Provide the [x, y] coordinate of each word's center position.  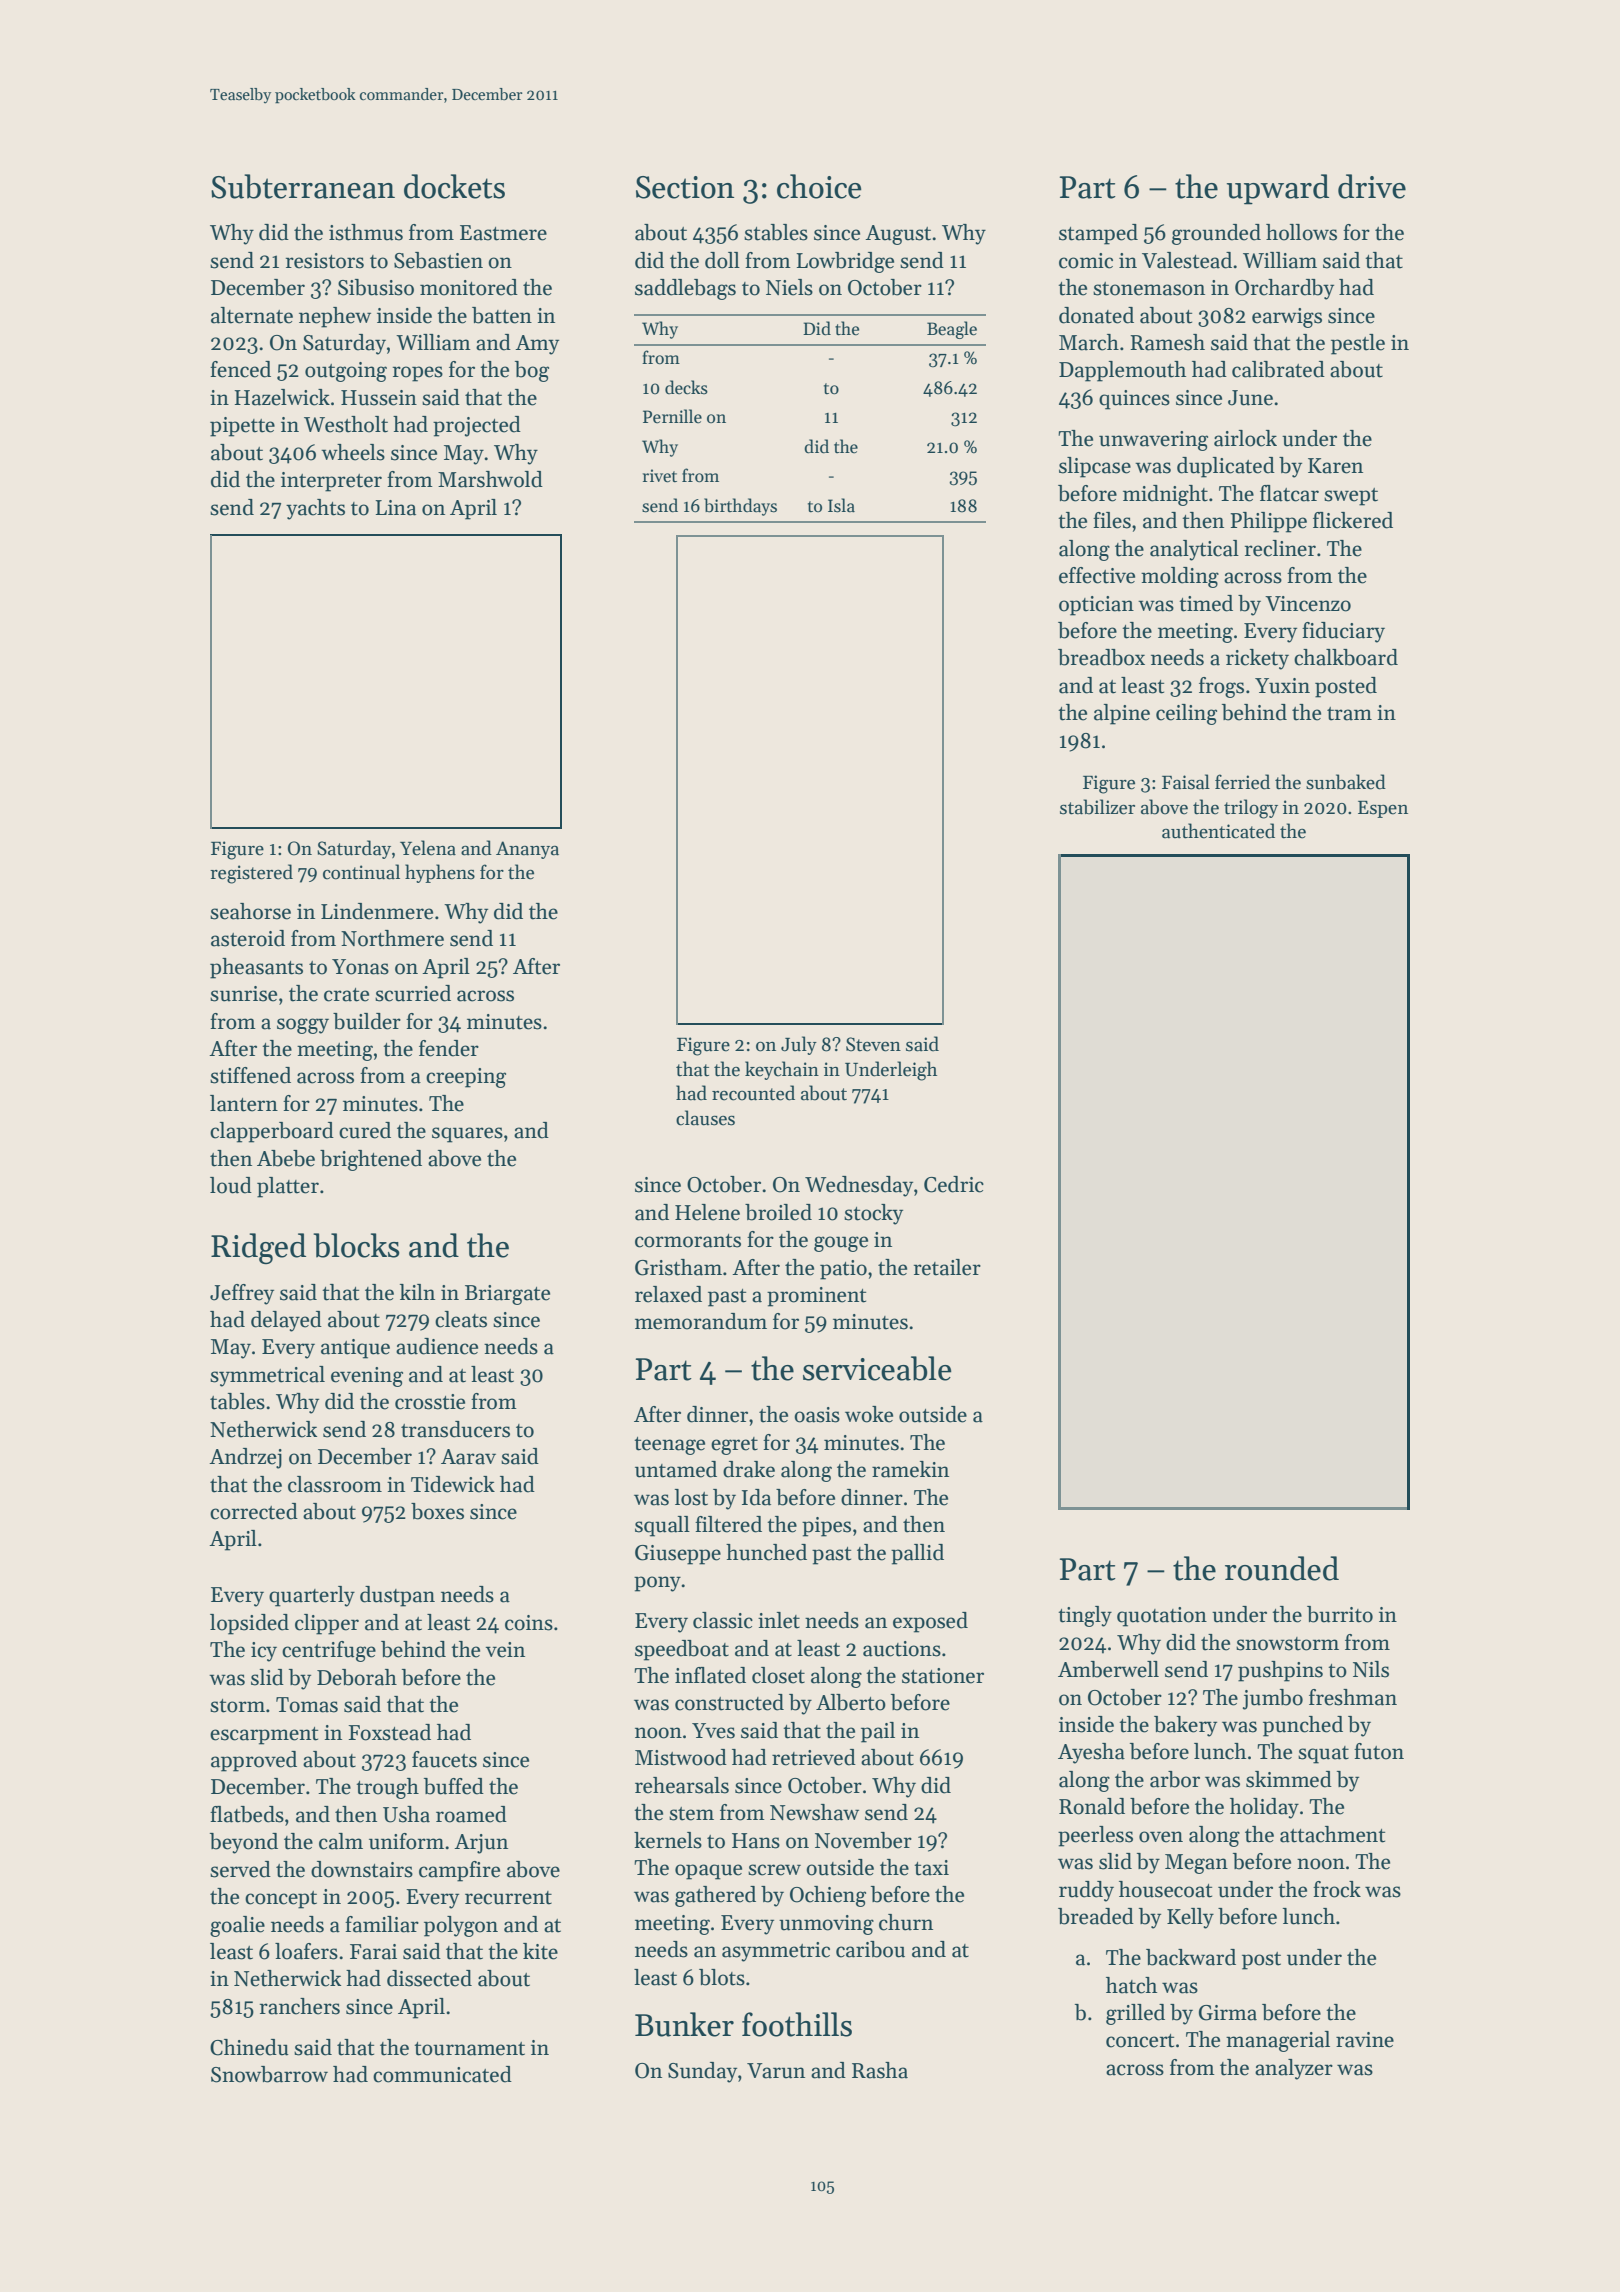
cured [365, 1130]
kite [540, 1951]
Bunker [684, 2024]
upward [1278, 189]
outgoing [346, 372]
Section [685, 187]
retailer [947, 1267]
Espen [1383, 809]
